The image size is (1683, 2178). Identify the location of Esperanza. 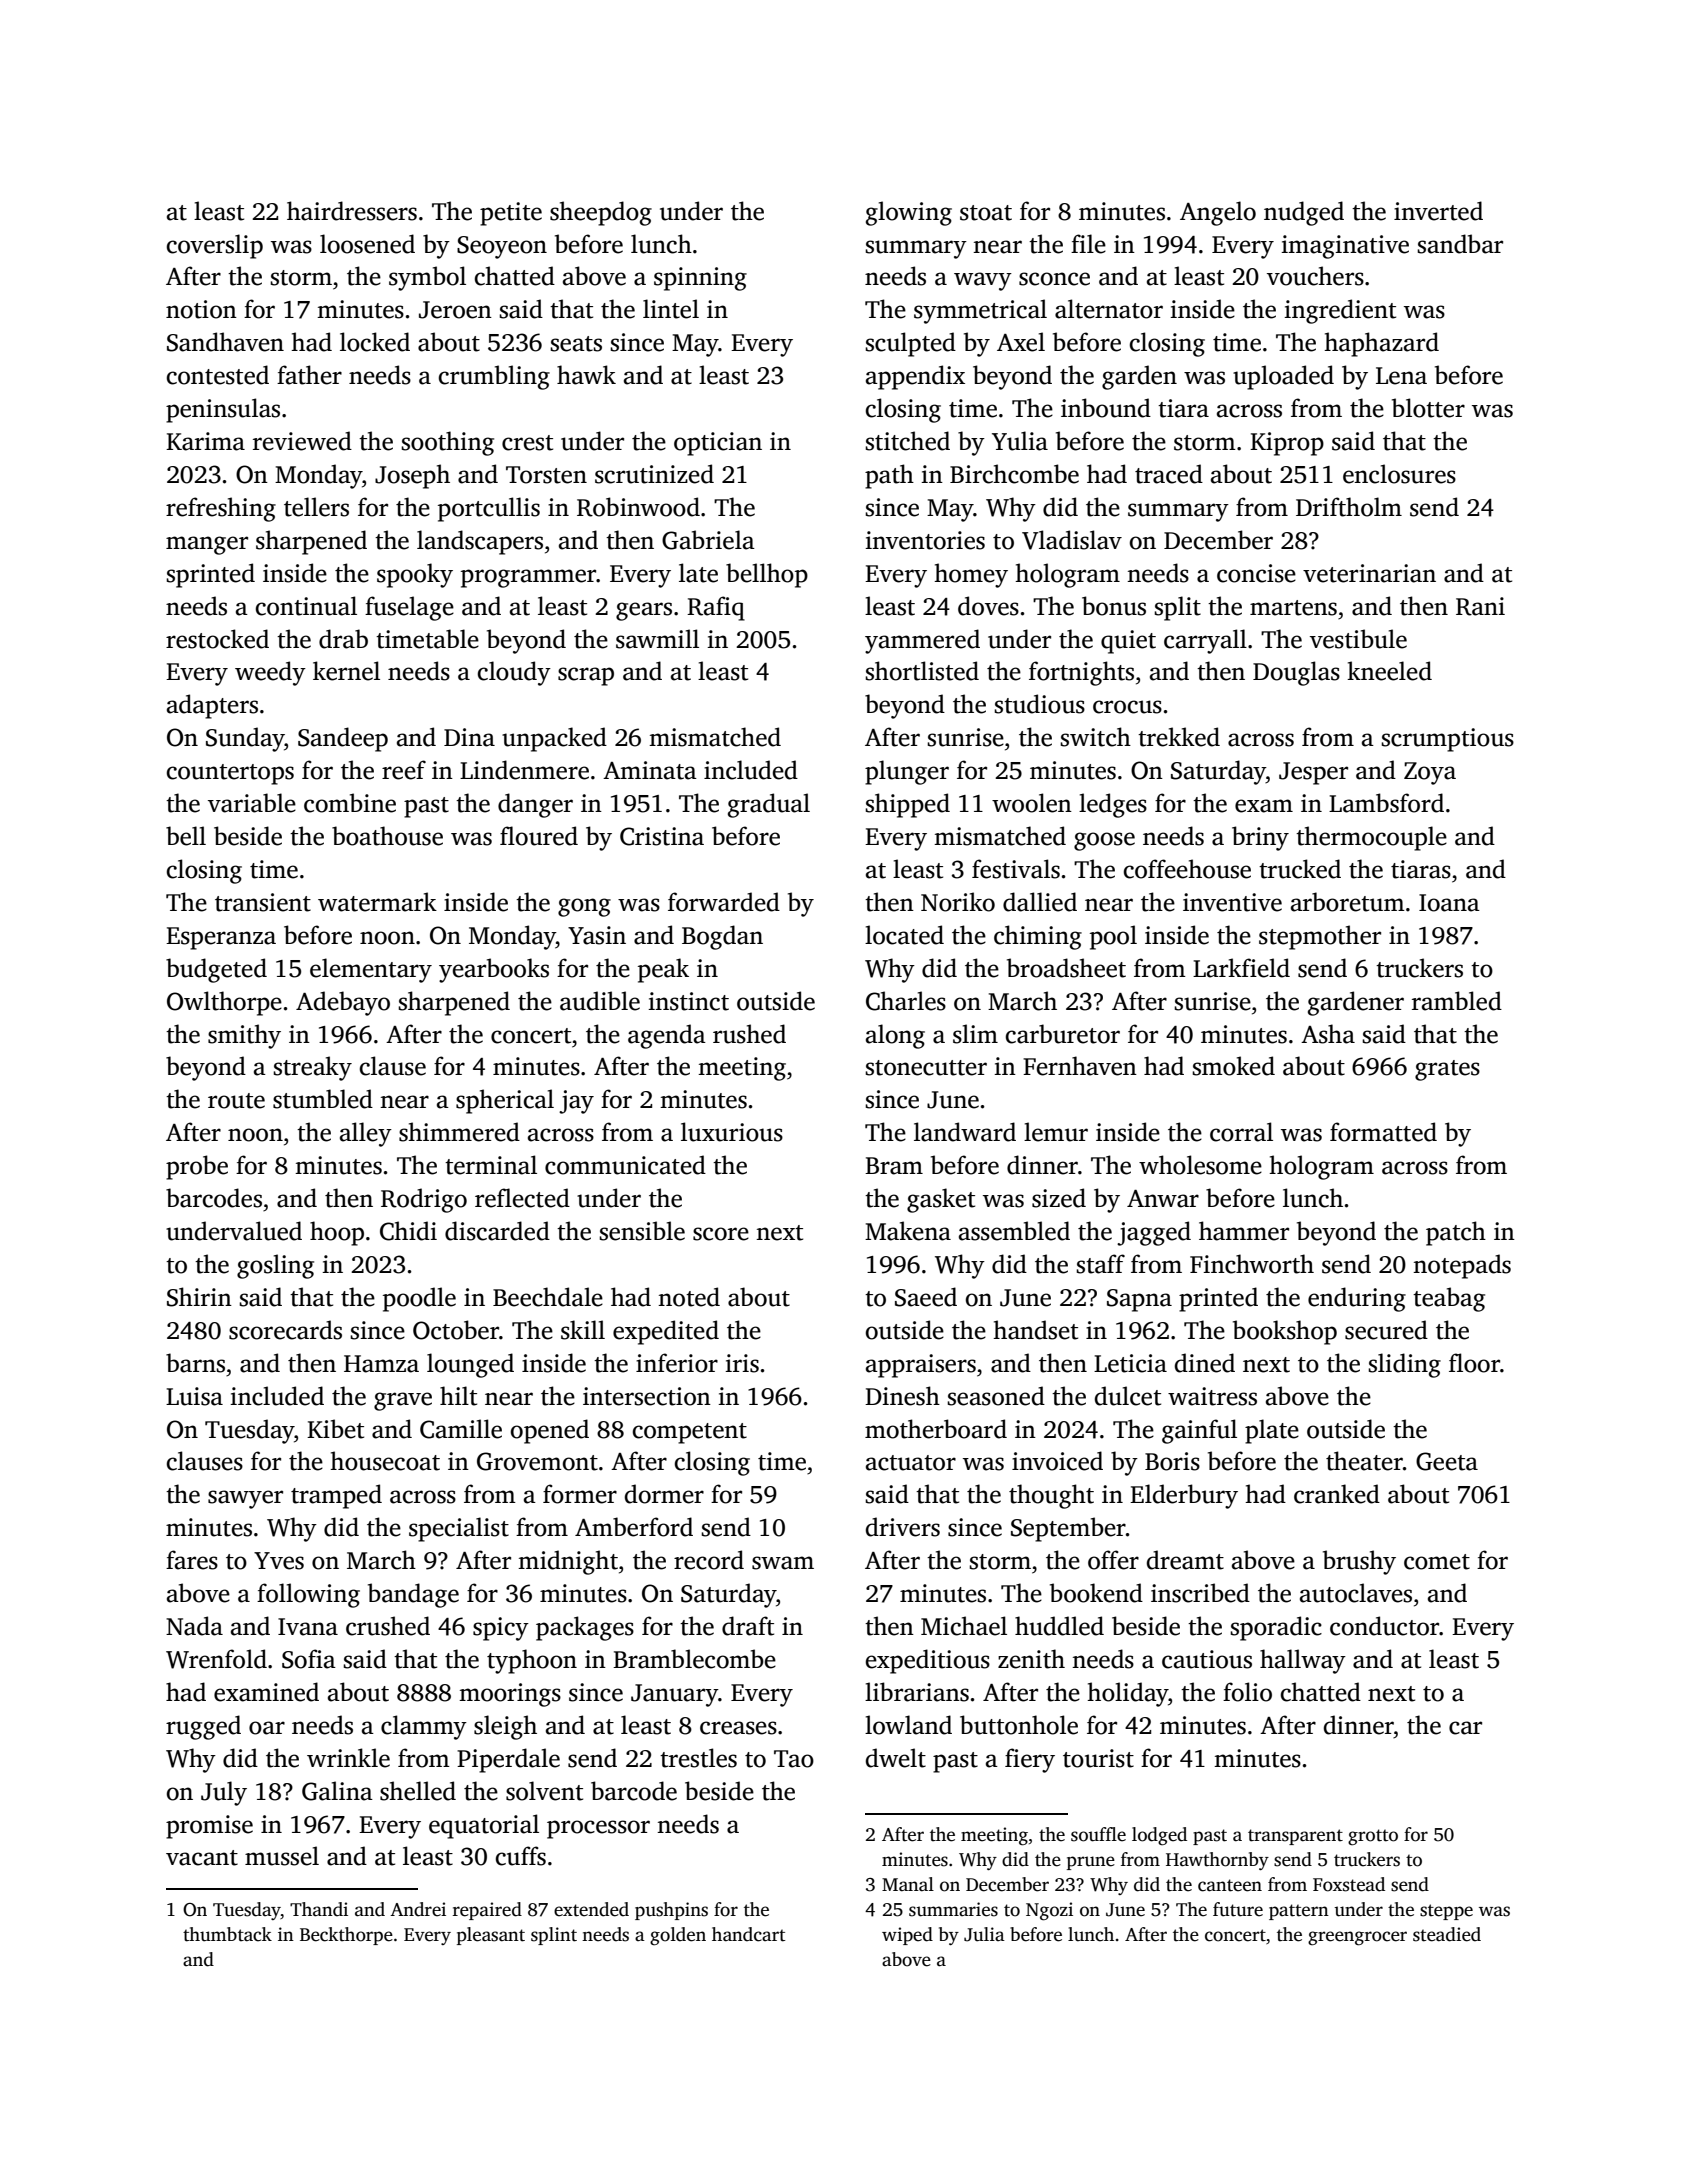
(221, 938).
